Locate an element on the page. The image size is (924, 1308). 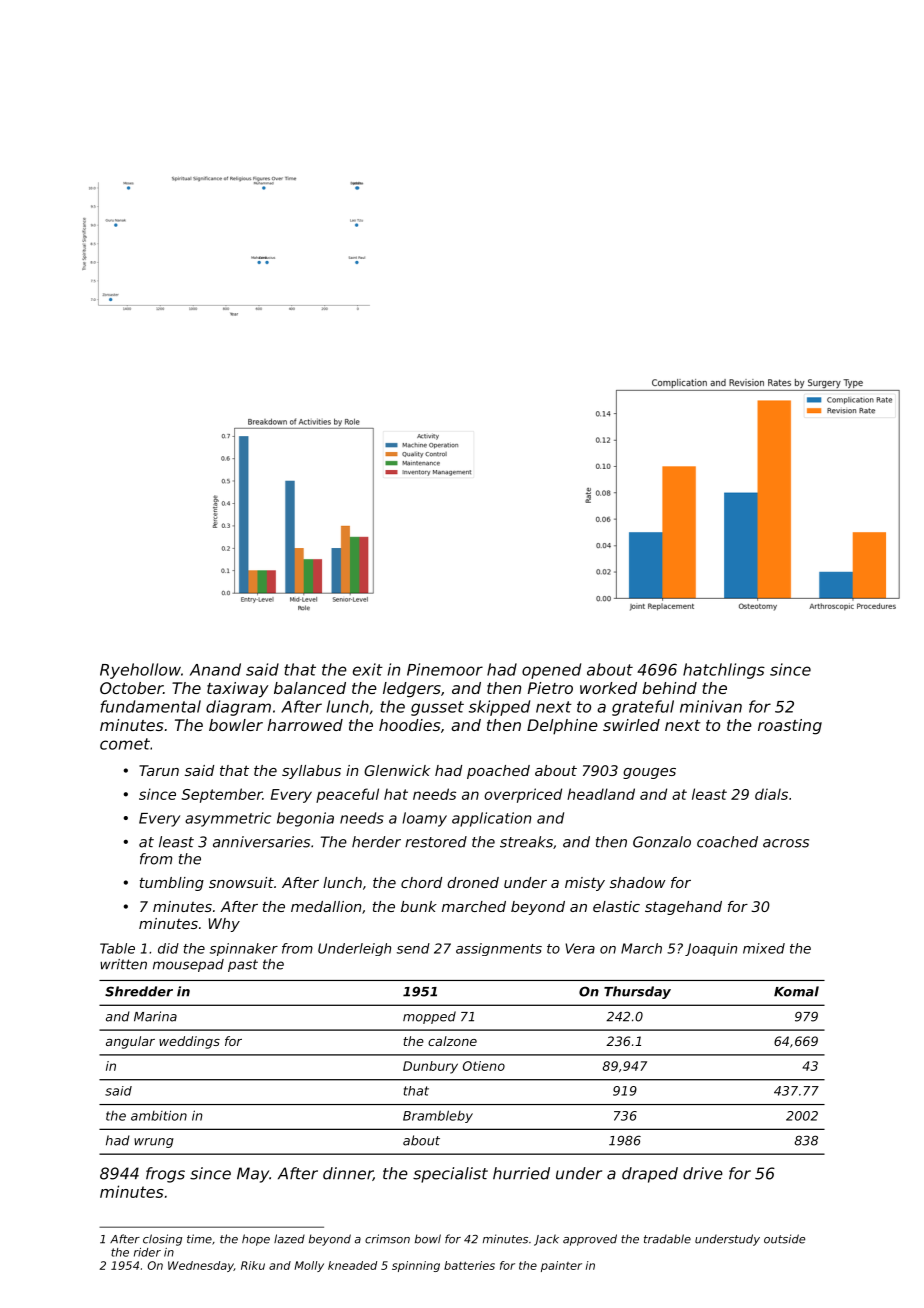
gusset is located at coordinates (437, 708).
